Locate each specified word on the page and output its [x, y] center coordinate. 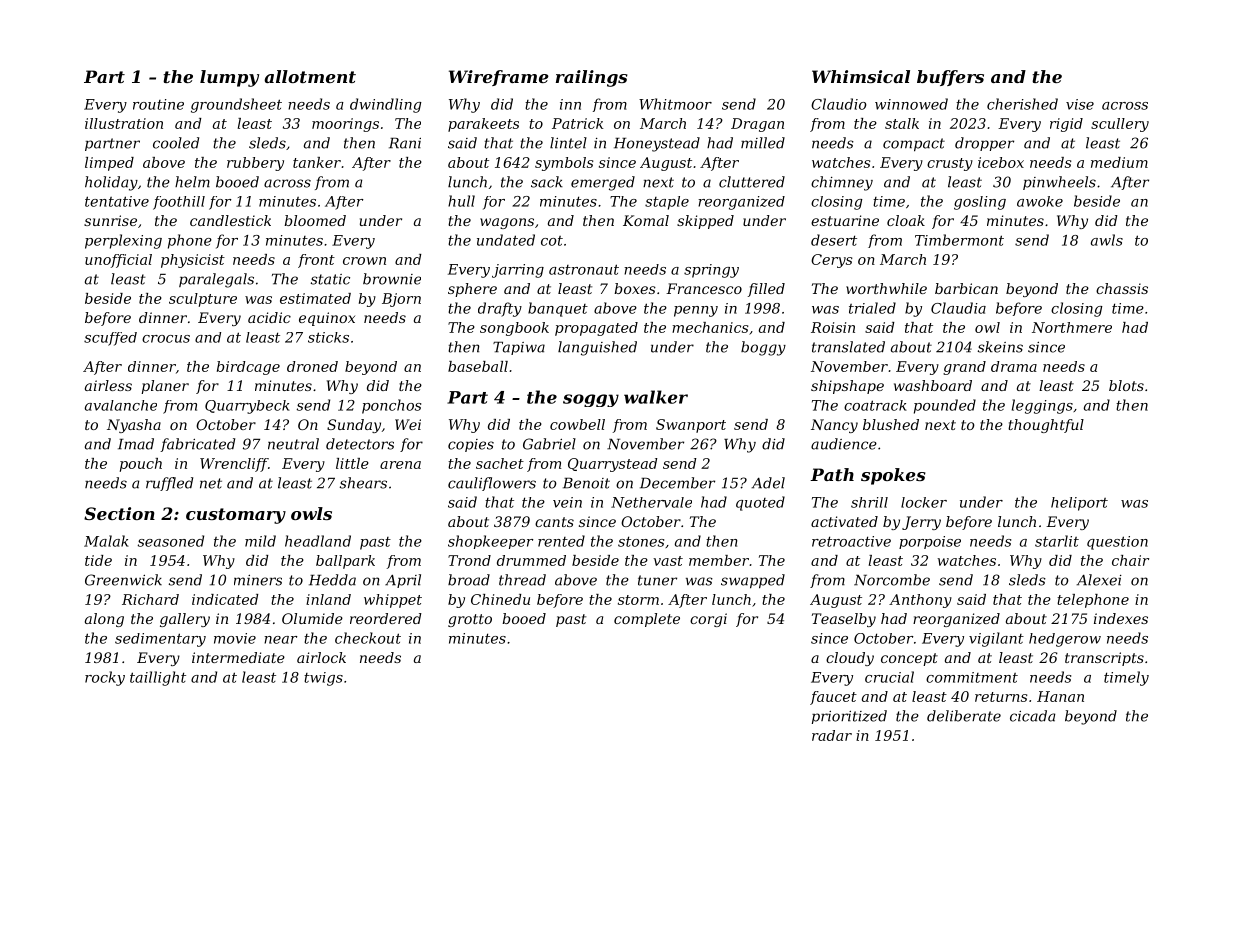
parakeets [483, 125]
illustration [124, 123]
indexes [1121, 618]
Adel [768, 483]
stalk [902, 123]
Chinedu [500, 599]
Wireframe [499, 78]
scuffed [110, 339]
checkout [368, 638]
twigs [323, 679]
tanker [317, 162]
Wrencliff [234, 465]
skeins [1000, 347]
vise [1080, 104]
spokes [893, 476]
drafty [500, 309]
